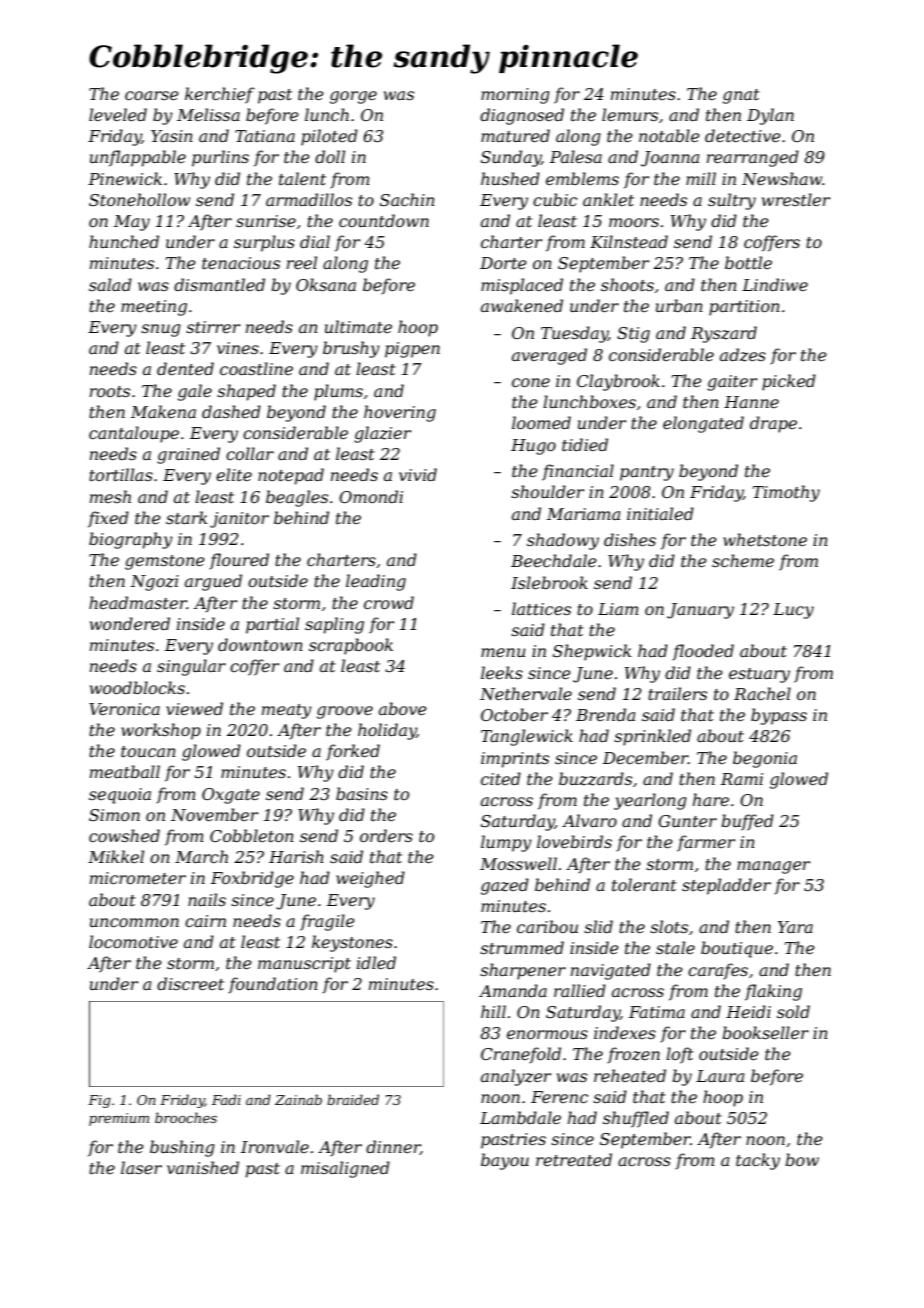 Image resolution: width=924 pixels, height=1308 pixels. I want to click on morning, so click(515, 96).
